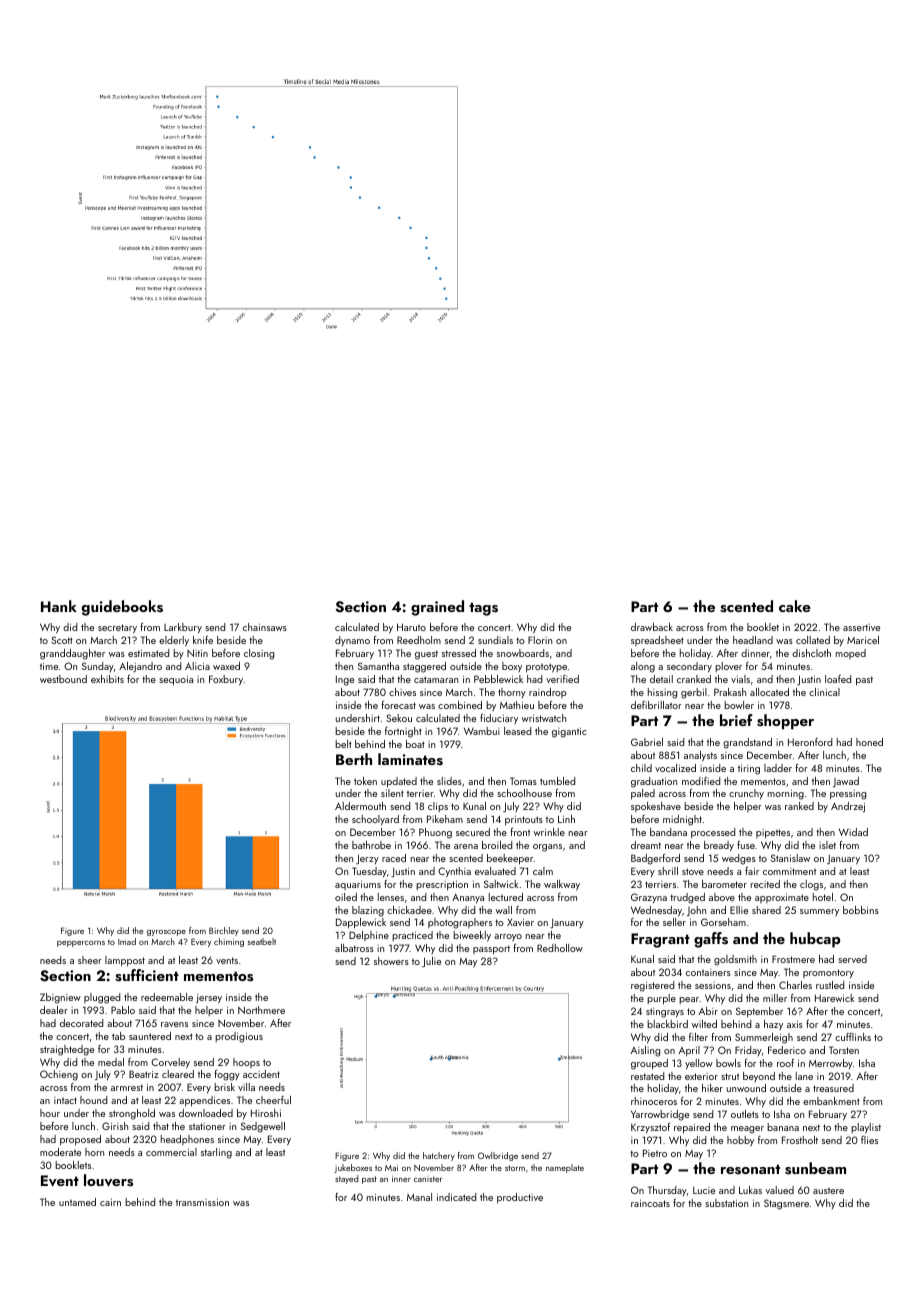 The height and width of the document is (1308, 924). I want to click on cake, so click(795, 606).
